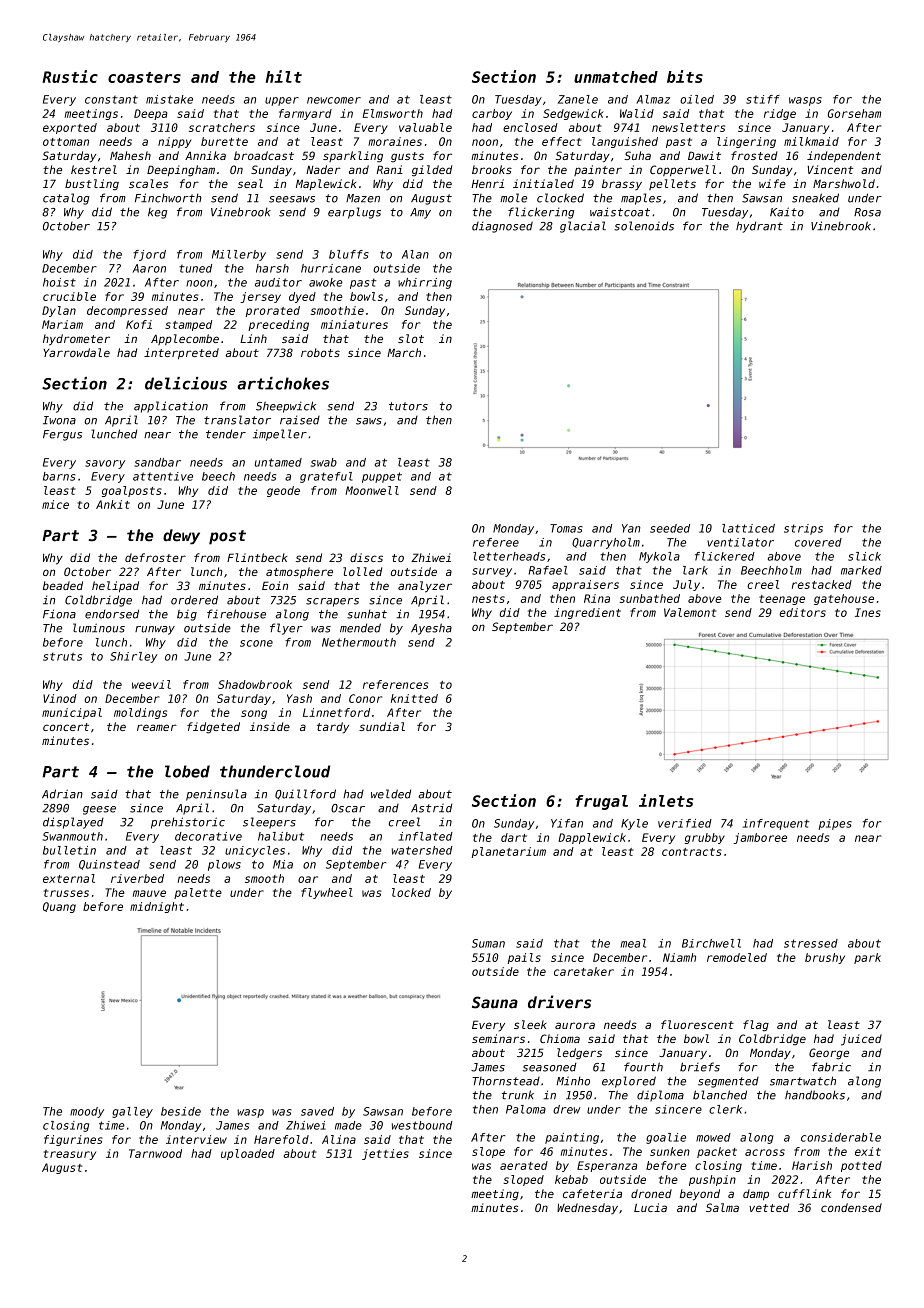 This screenshot has height=1308, width=924. Describe the element at coordinates (864, 556) in the screenshot. I see `slick` at that location.
